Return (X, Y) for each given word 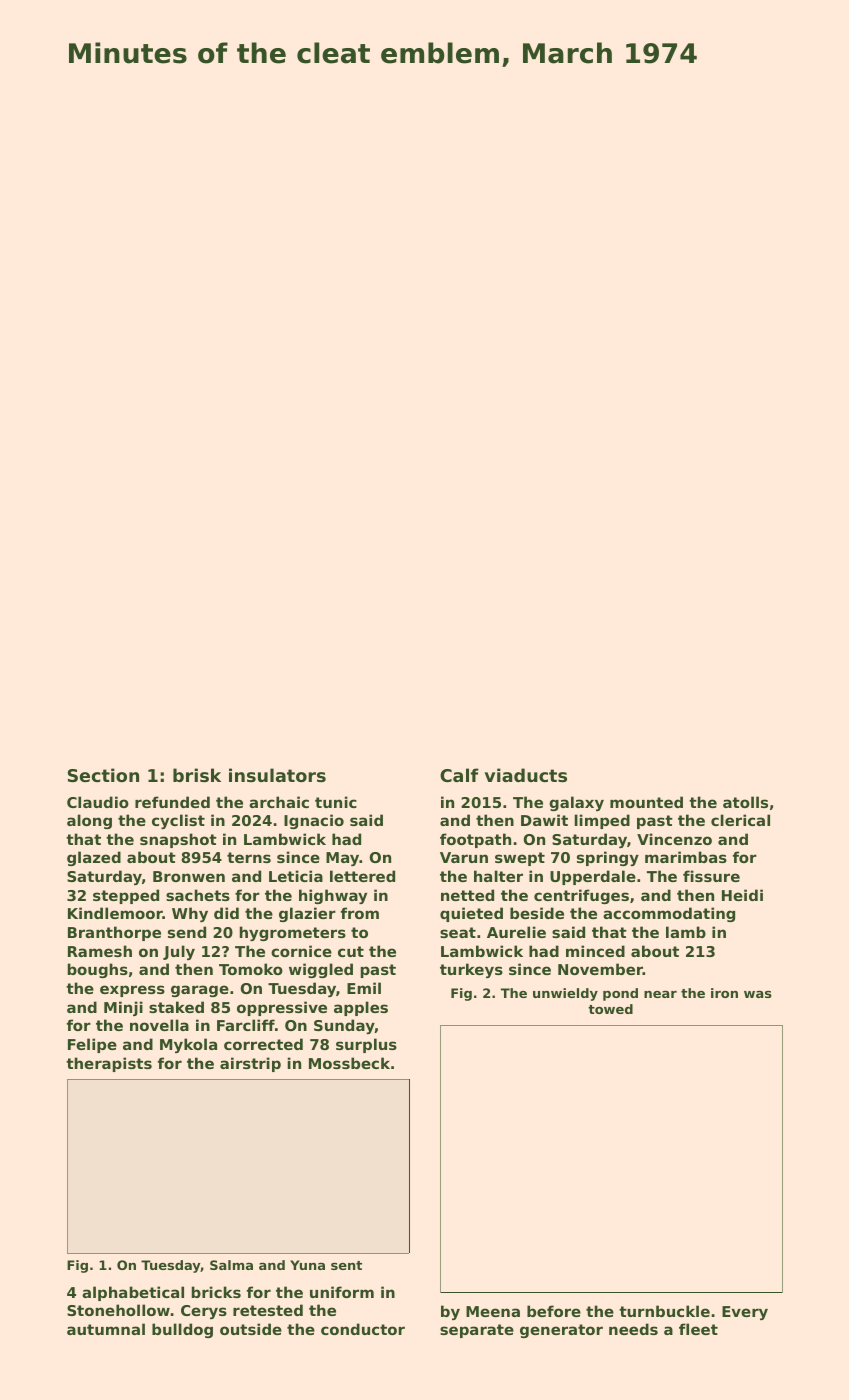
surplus (366, 1045)
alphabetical (133, 1293)
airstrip (250, 1064)
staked (176, 1007)
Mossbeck (349, 1063)
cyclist (178, 821)
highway (333, 896)
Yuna (307, 1265)
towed (610, 1009)
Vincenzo (674, 839)
